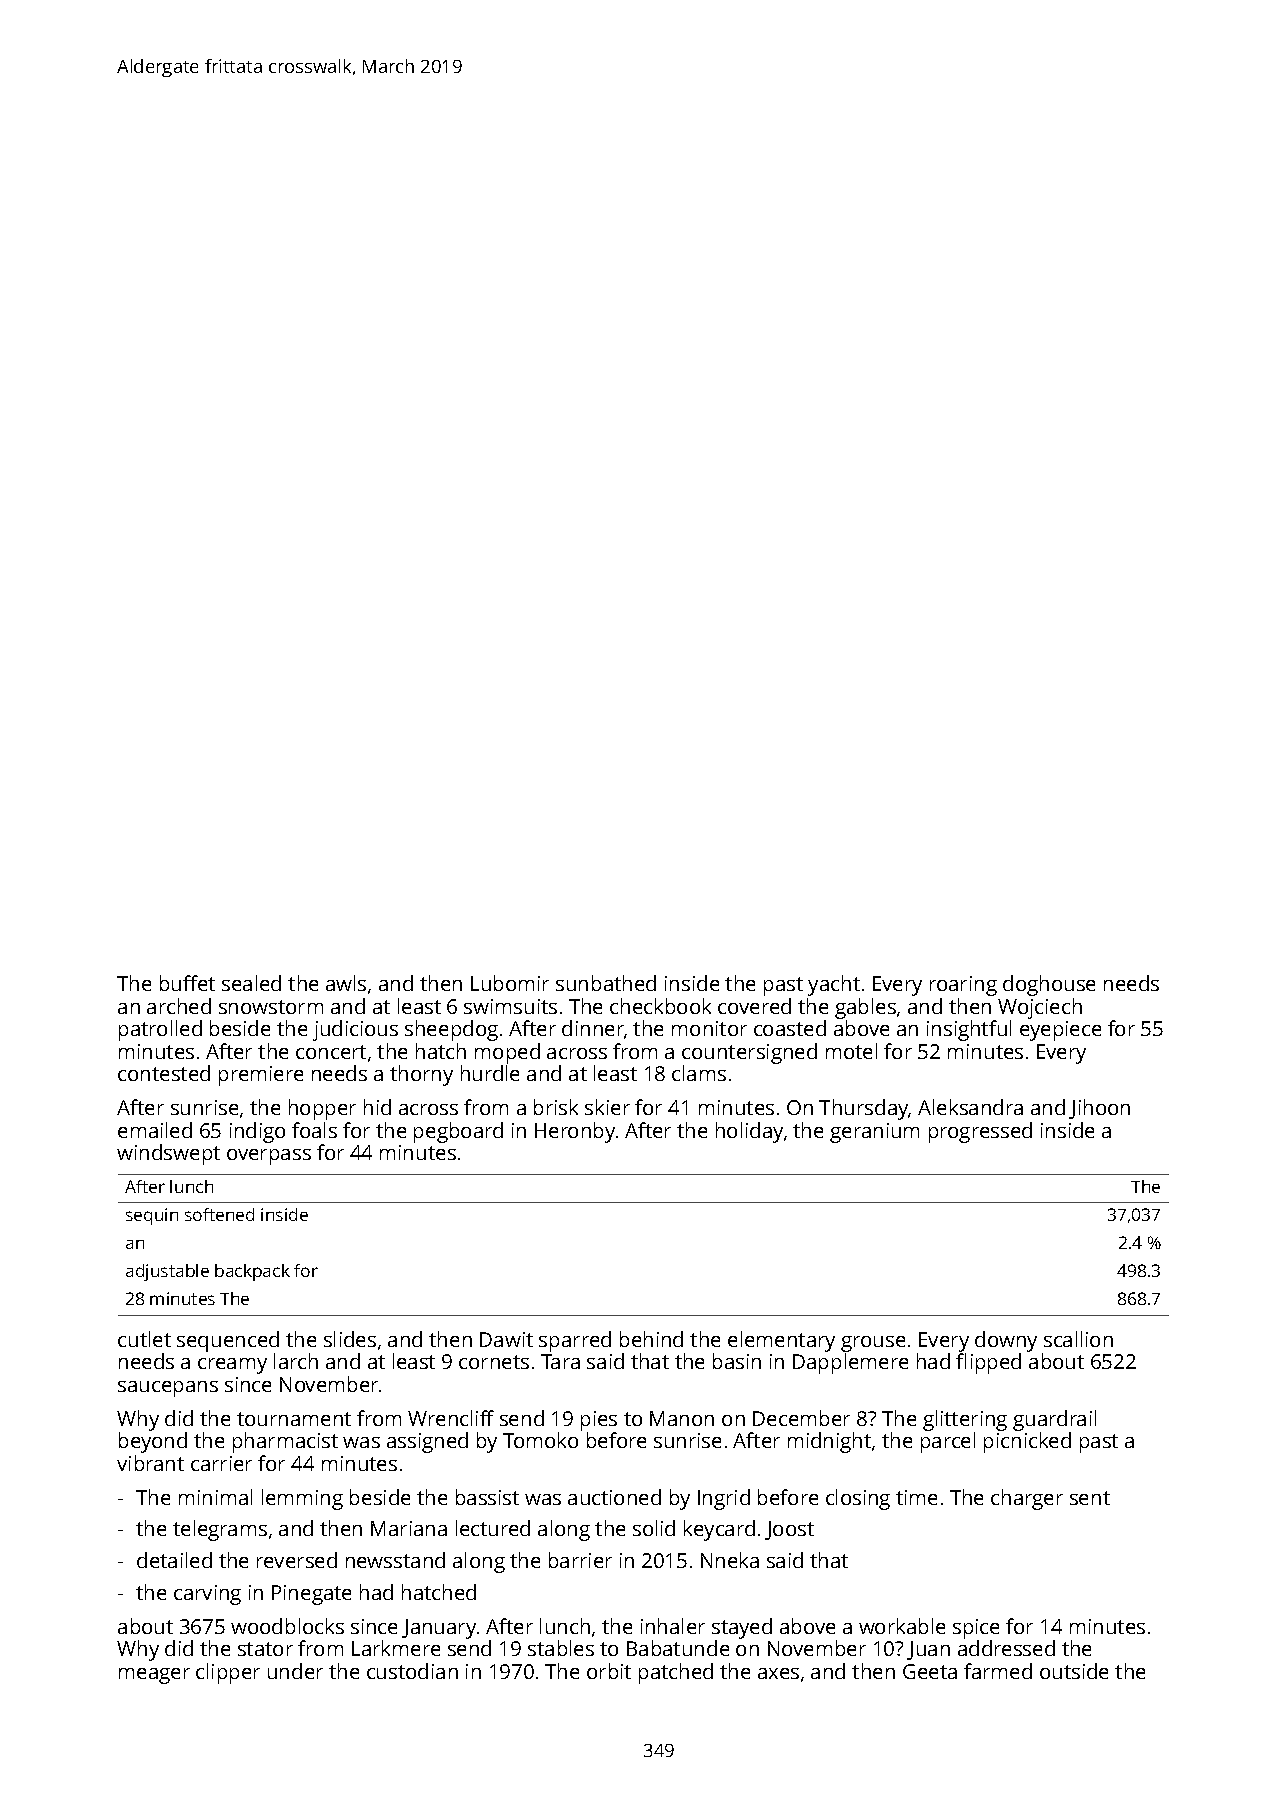 Image resolution: width=1287 pixels, height=1820 pixels. I want to click on Joost, so click(789, 1530).
